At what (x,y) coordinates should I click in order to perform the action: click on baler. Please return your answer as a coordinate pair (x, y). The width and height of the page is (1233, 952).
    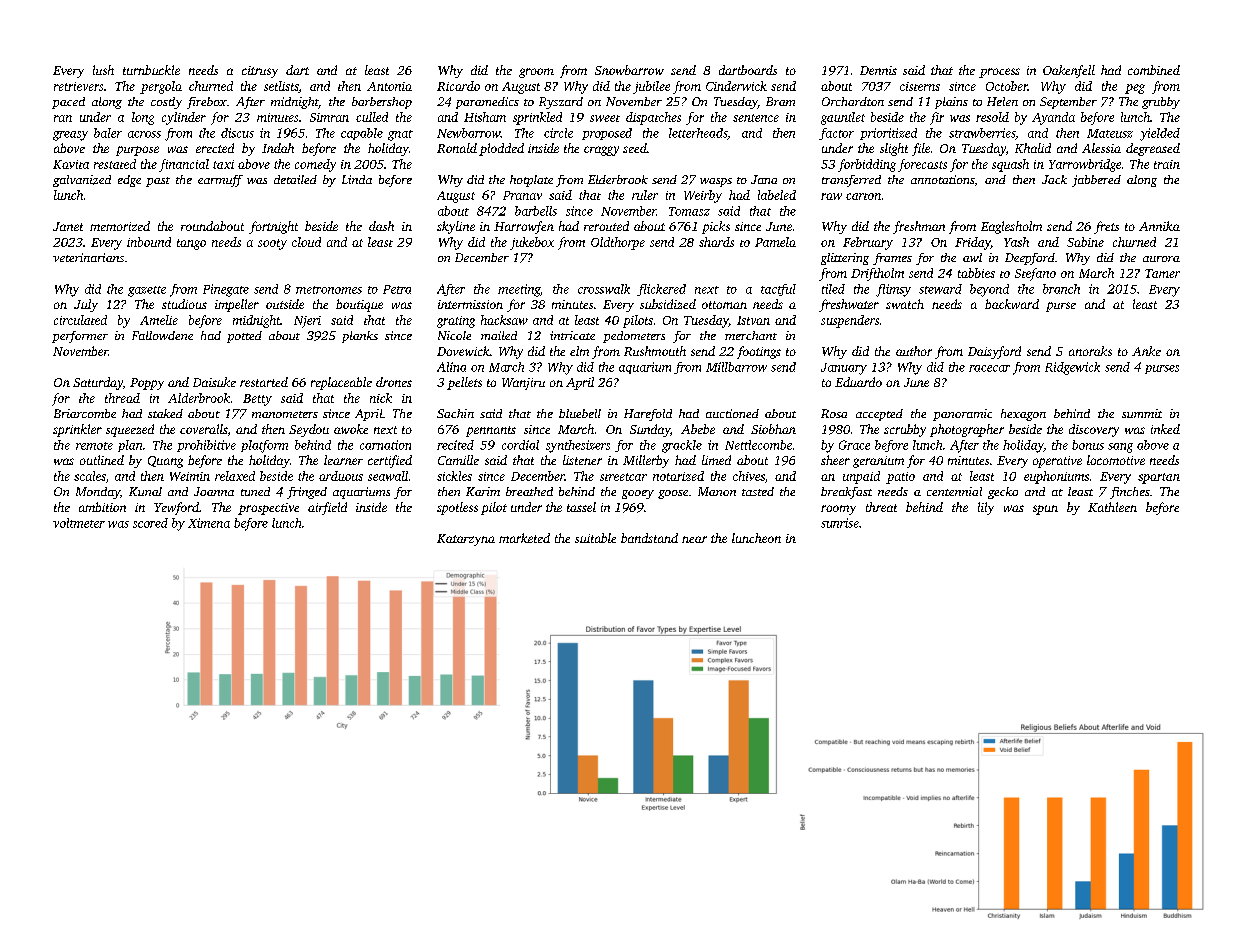
    Looking at the image, I should click on (108, 133).
